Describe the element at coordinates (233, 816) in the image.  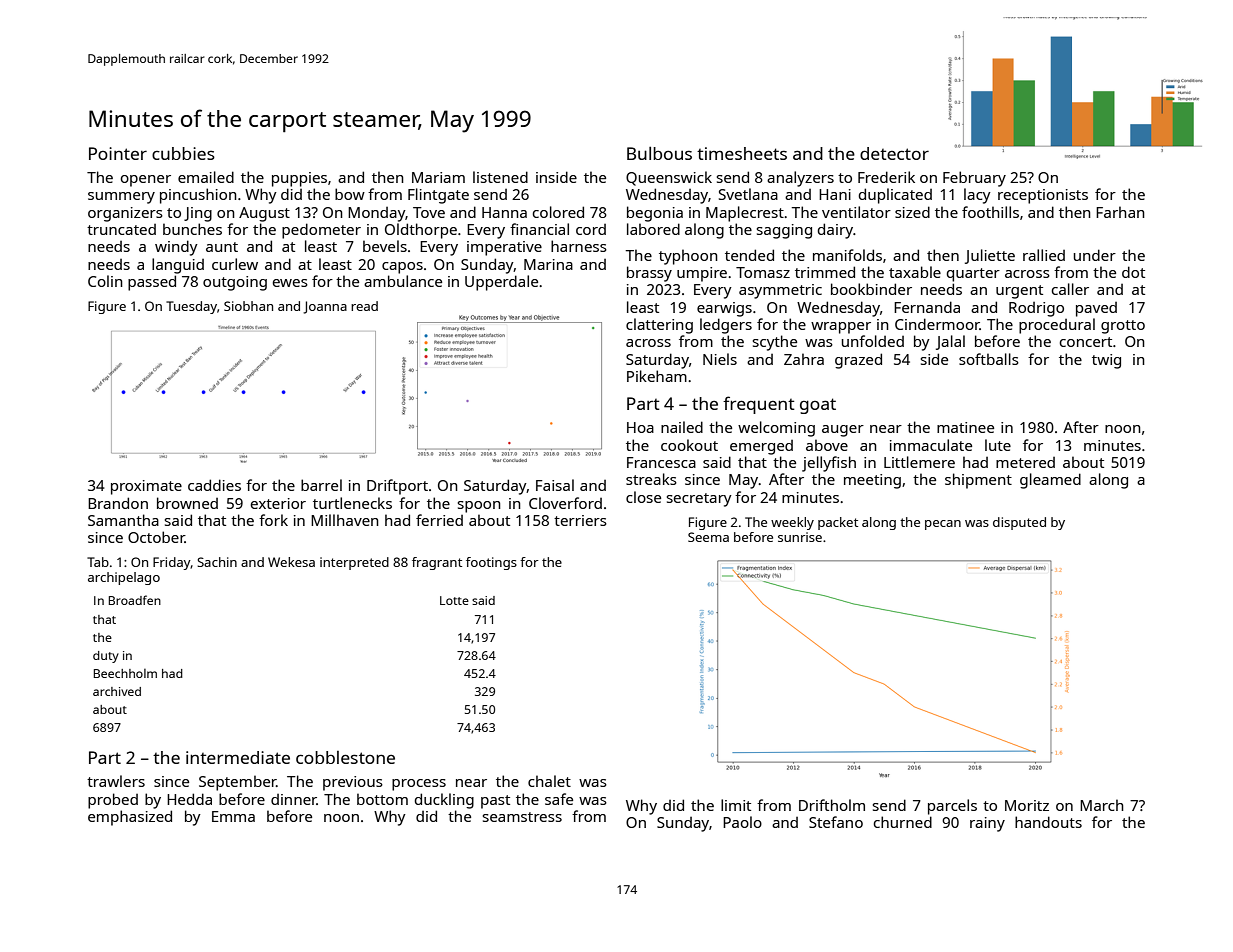
I see `Emma` at that location.
